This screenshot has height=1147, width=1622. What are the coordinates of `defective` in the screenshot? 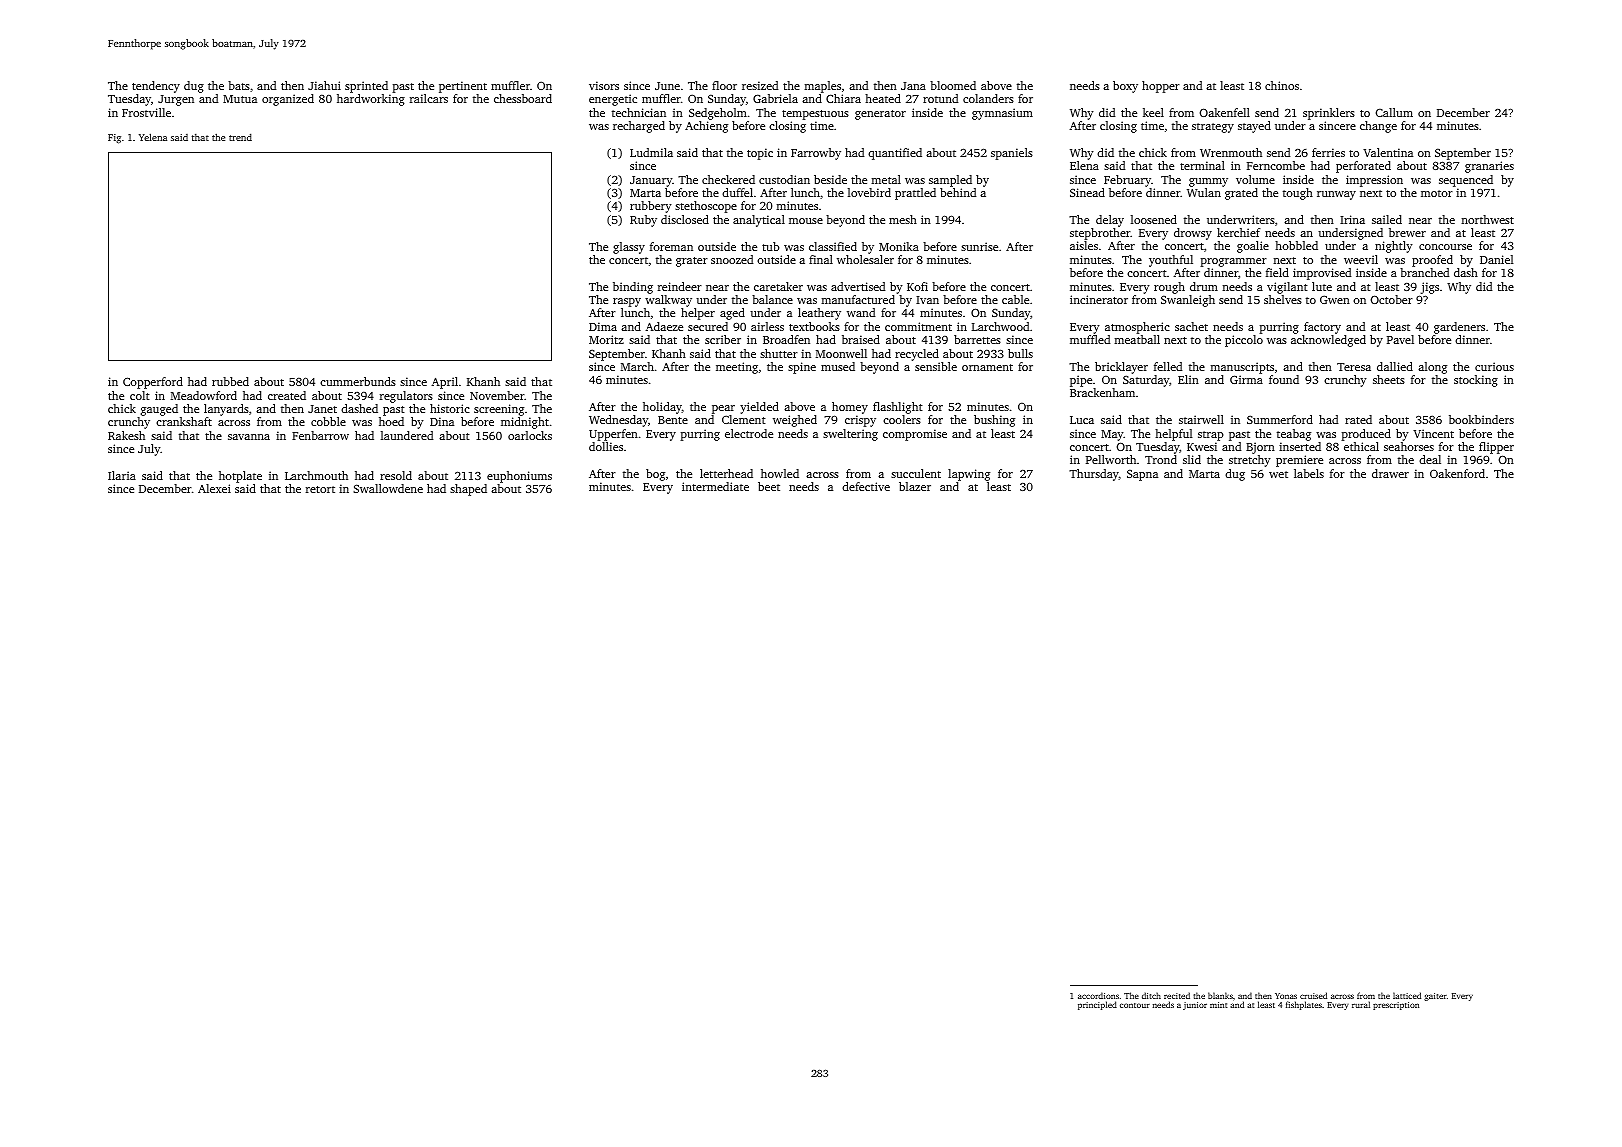 It's located at (866, 486).
